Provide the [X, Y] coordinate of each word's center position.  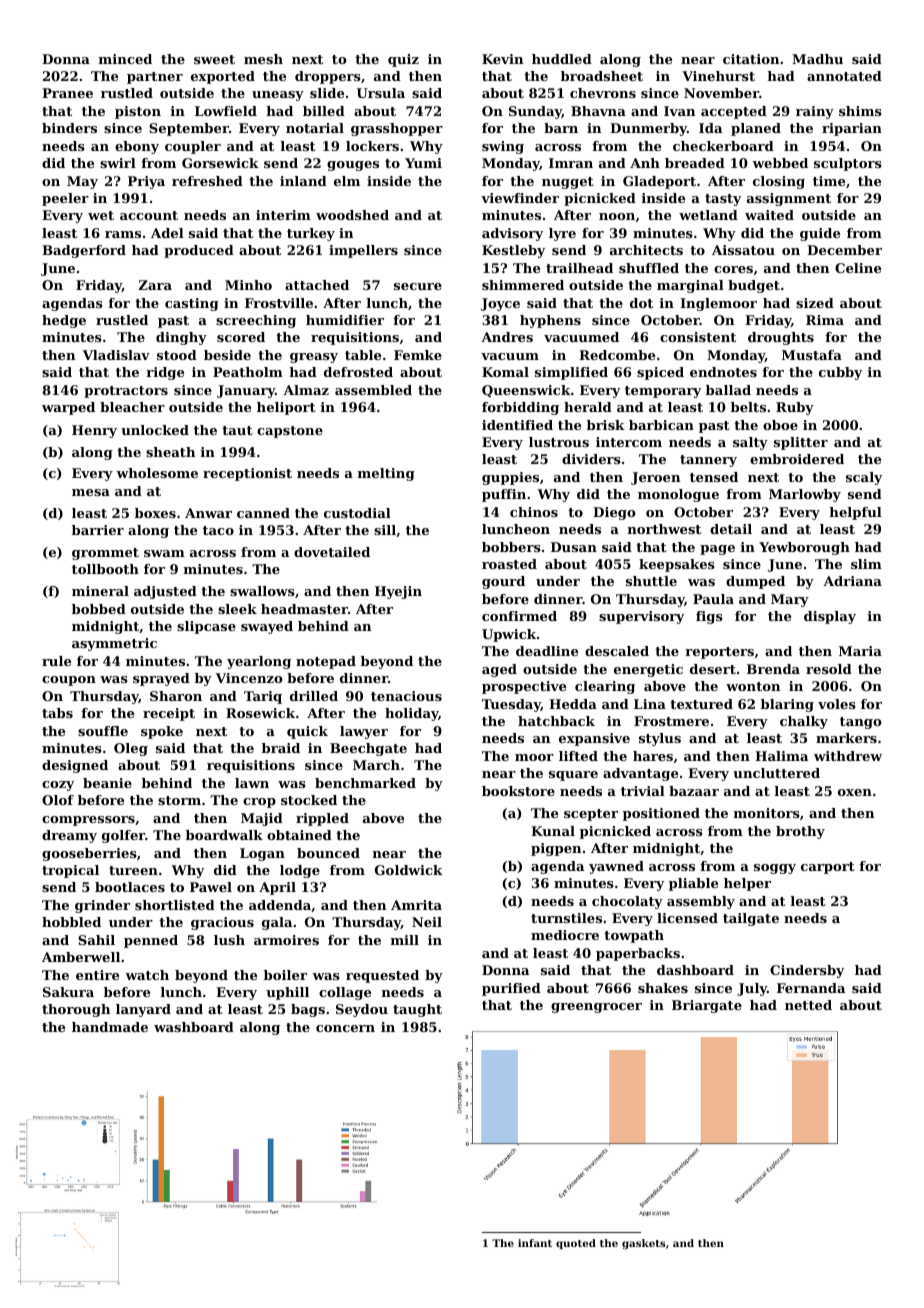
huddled [562, 59]
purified [511, 989]
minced [125, 59]
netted [808, 1005]
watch [147, 975]
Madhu [817, 59]
